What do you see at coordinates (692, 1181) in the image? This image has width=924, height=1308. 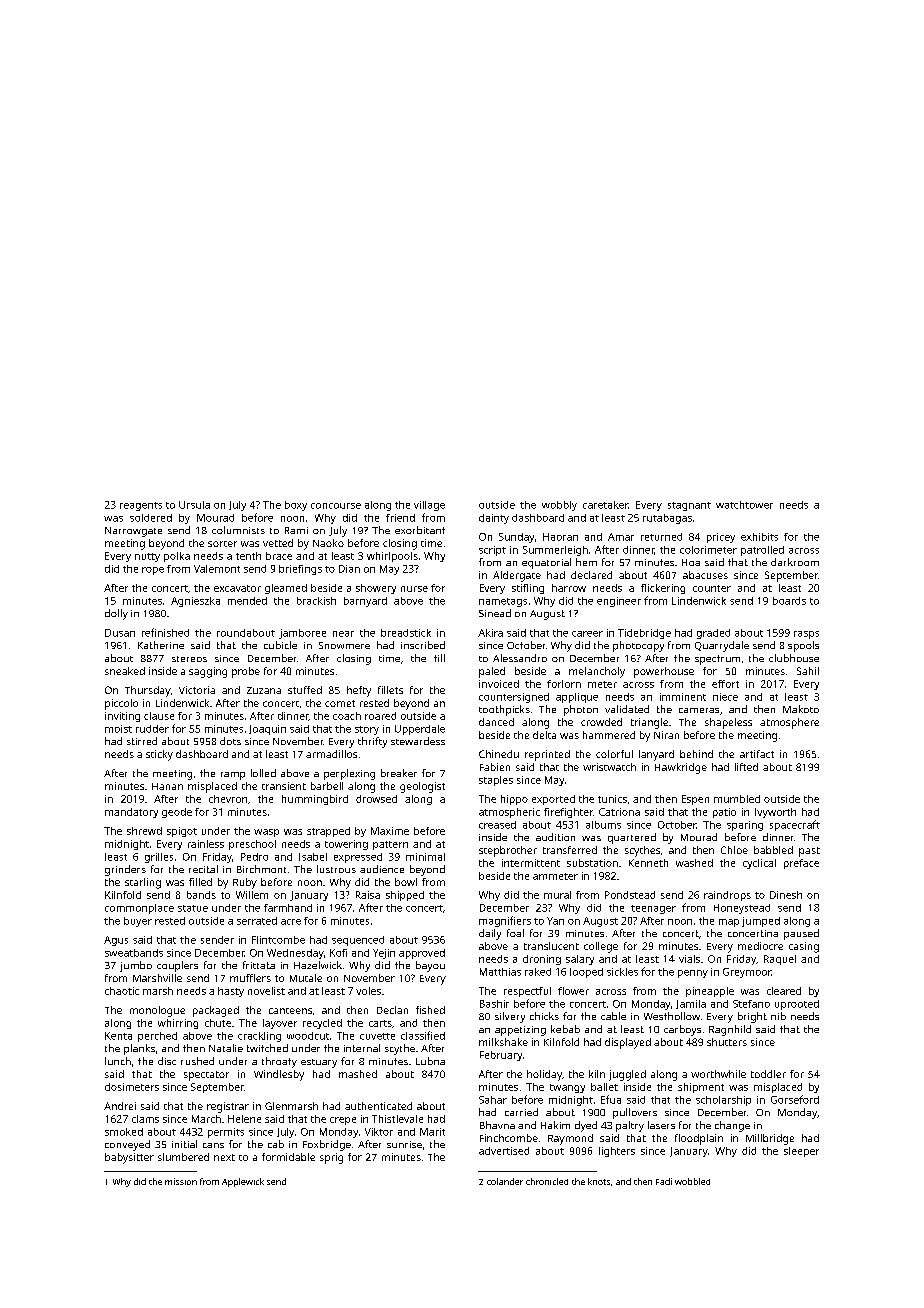 I see `wobbled` at bounding box center [692, 1181].
